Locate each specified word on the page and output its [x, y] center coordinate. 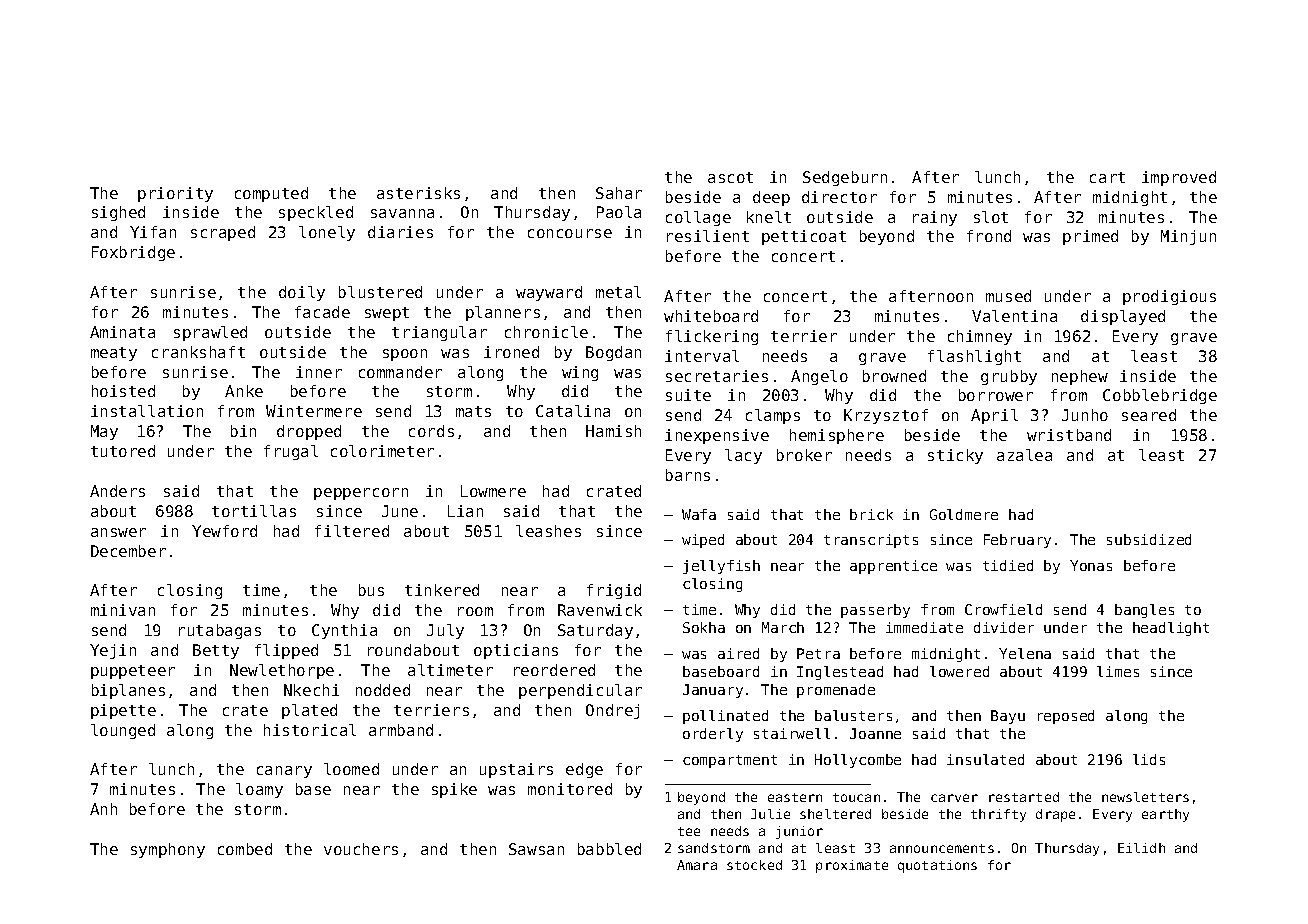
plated [309, 711]
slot [991, 217]
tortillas [254, 511]
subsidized [1149, 539]
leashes [548, 531]
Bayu [1008, 717]
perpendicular [580, 691]
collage [698, 218]
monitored [570, 789]
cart [1107, 177]
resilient [708, 236]
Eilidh [1141, 848]
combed [245, 849]
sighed [118, 213]
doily [302, 293]
